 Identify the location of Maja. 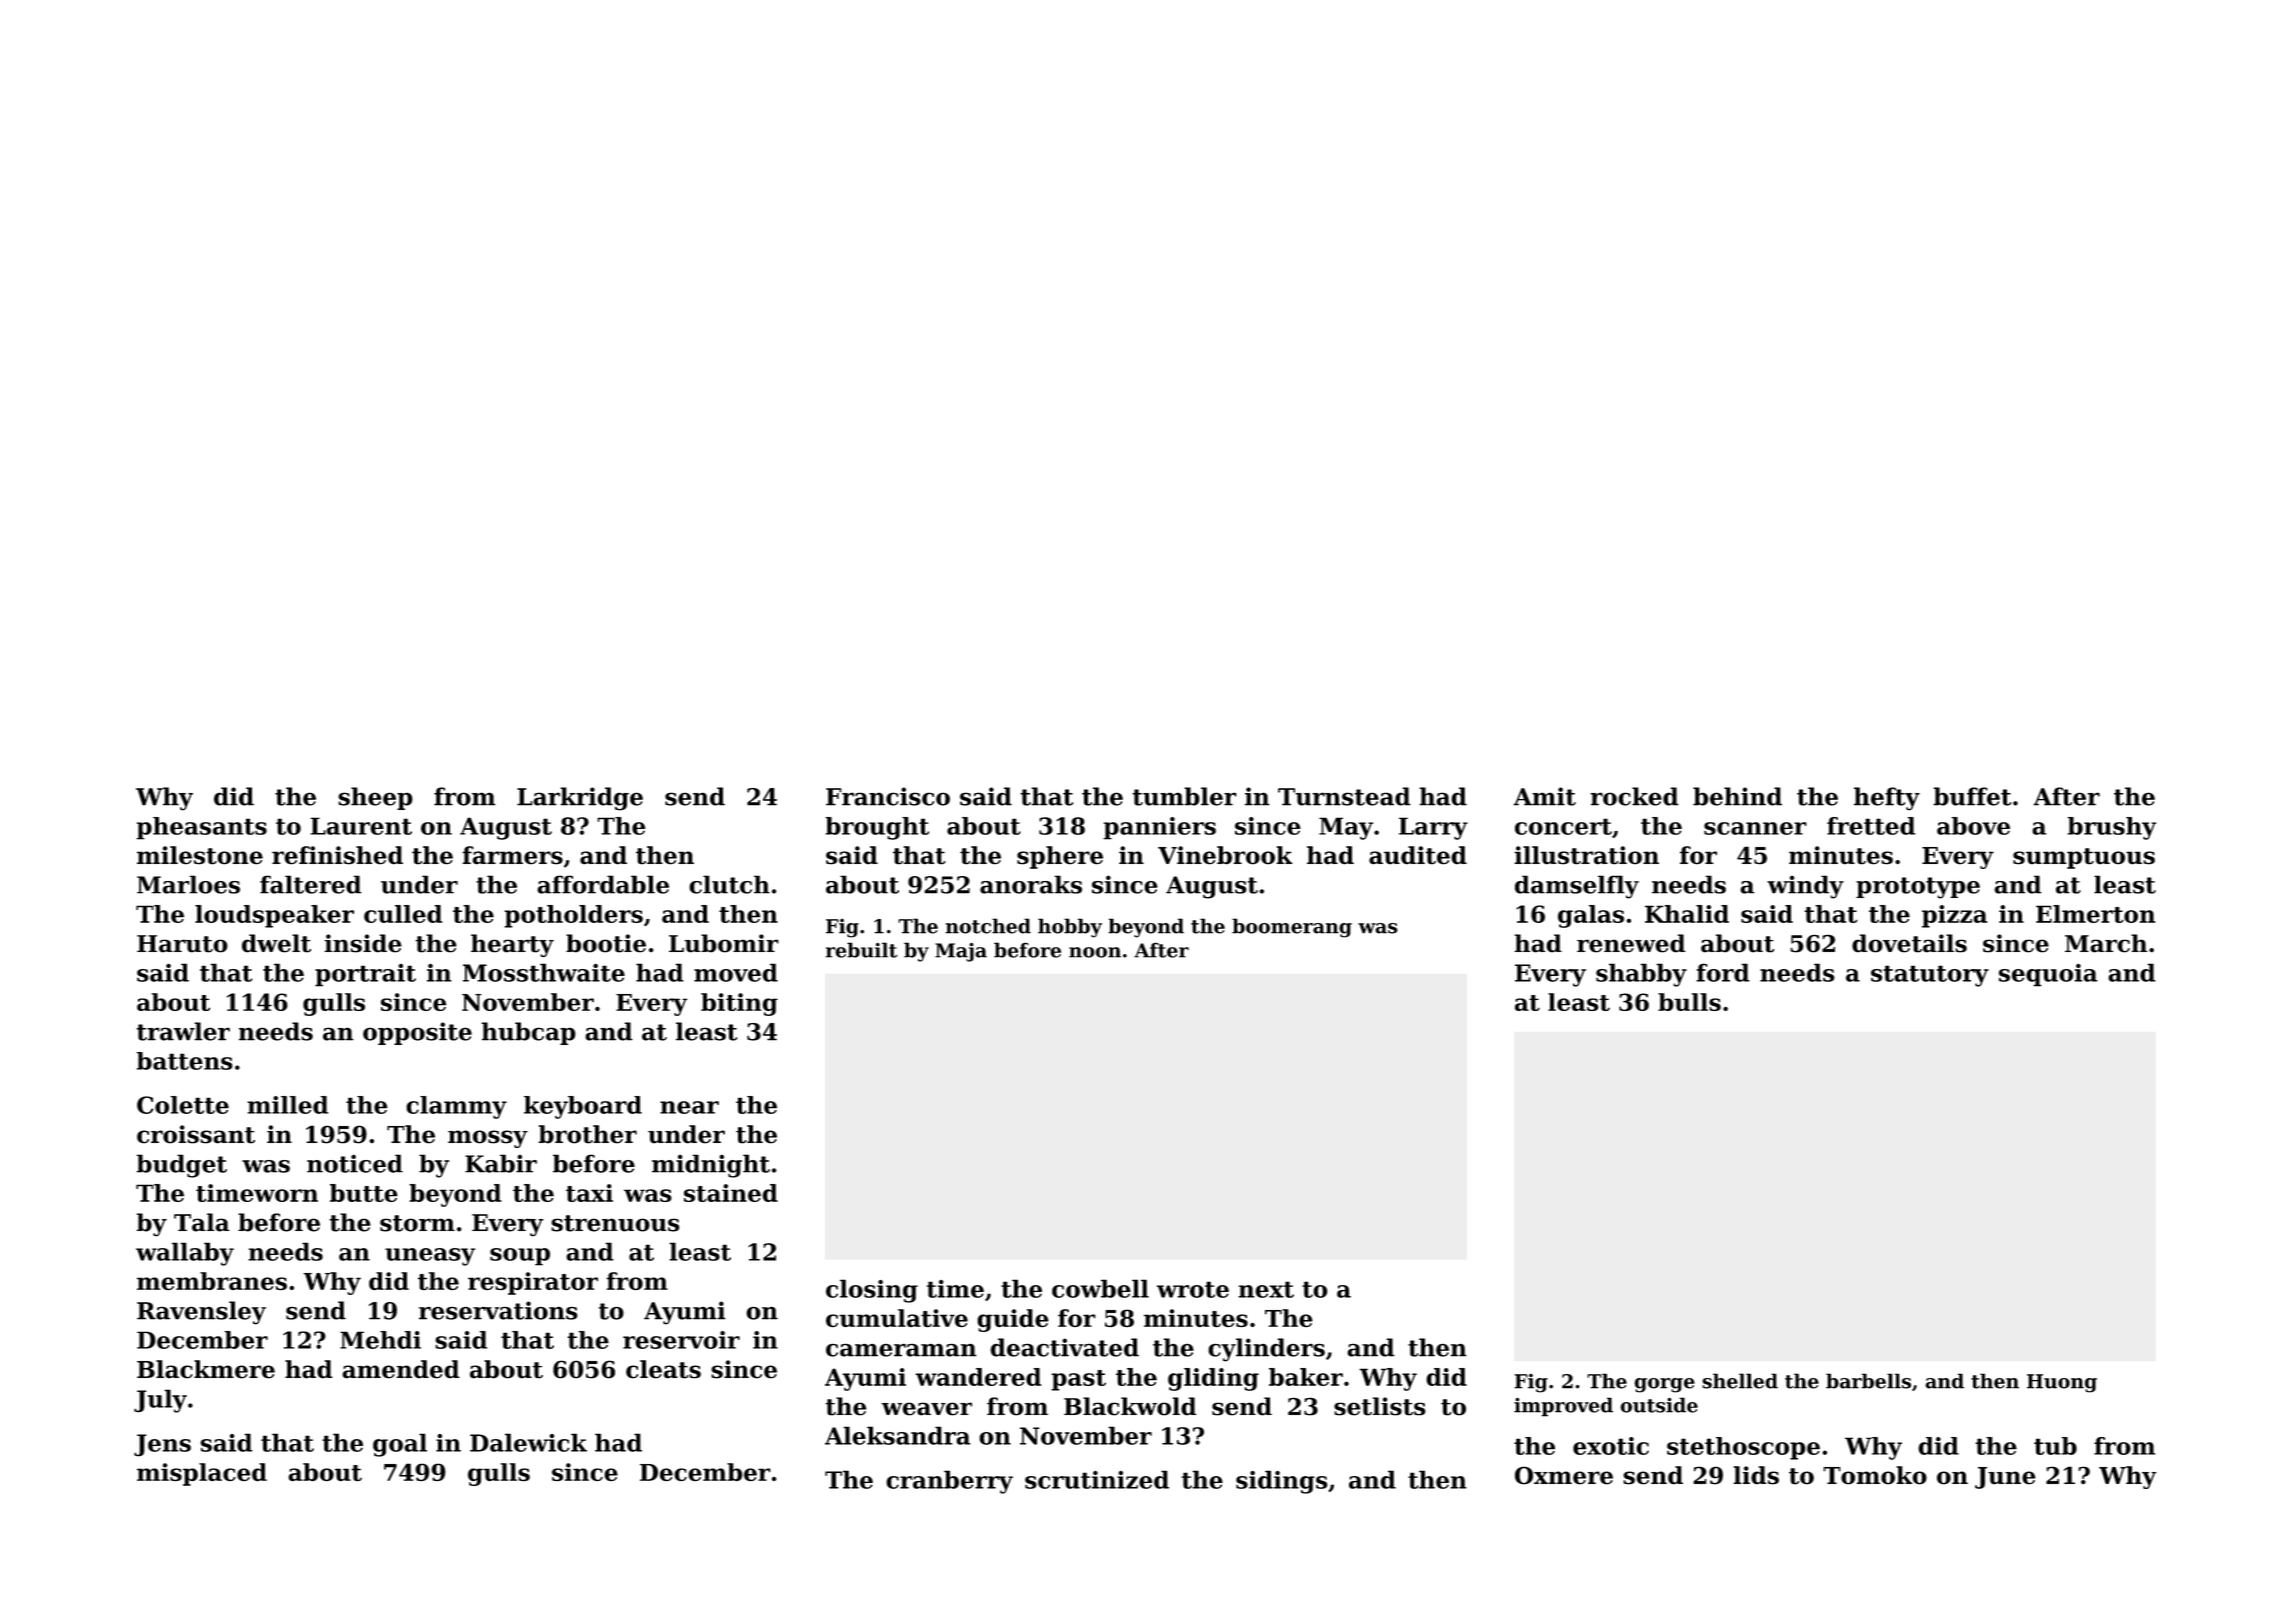
(961, 952).
